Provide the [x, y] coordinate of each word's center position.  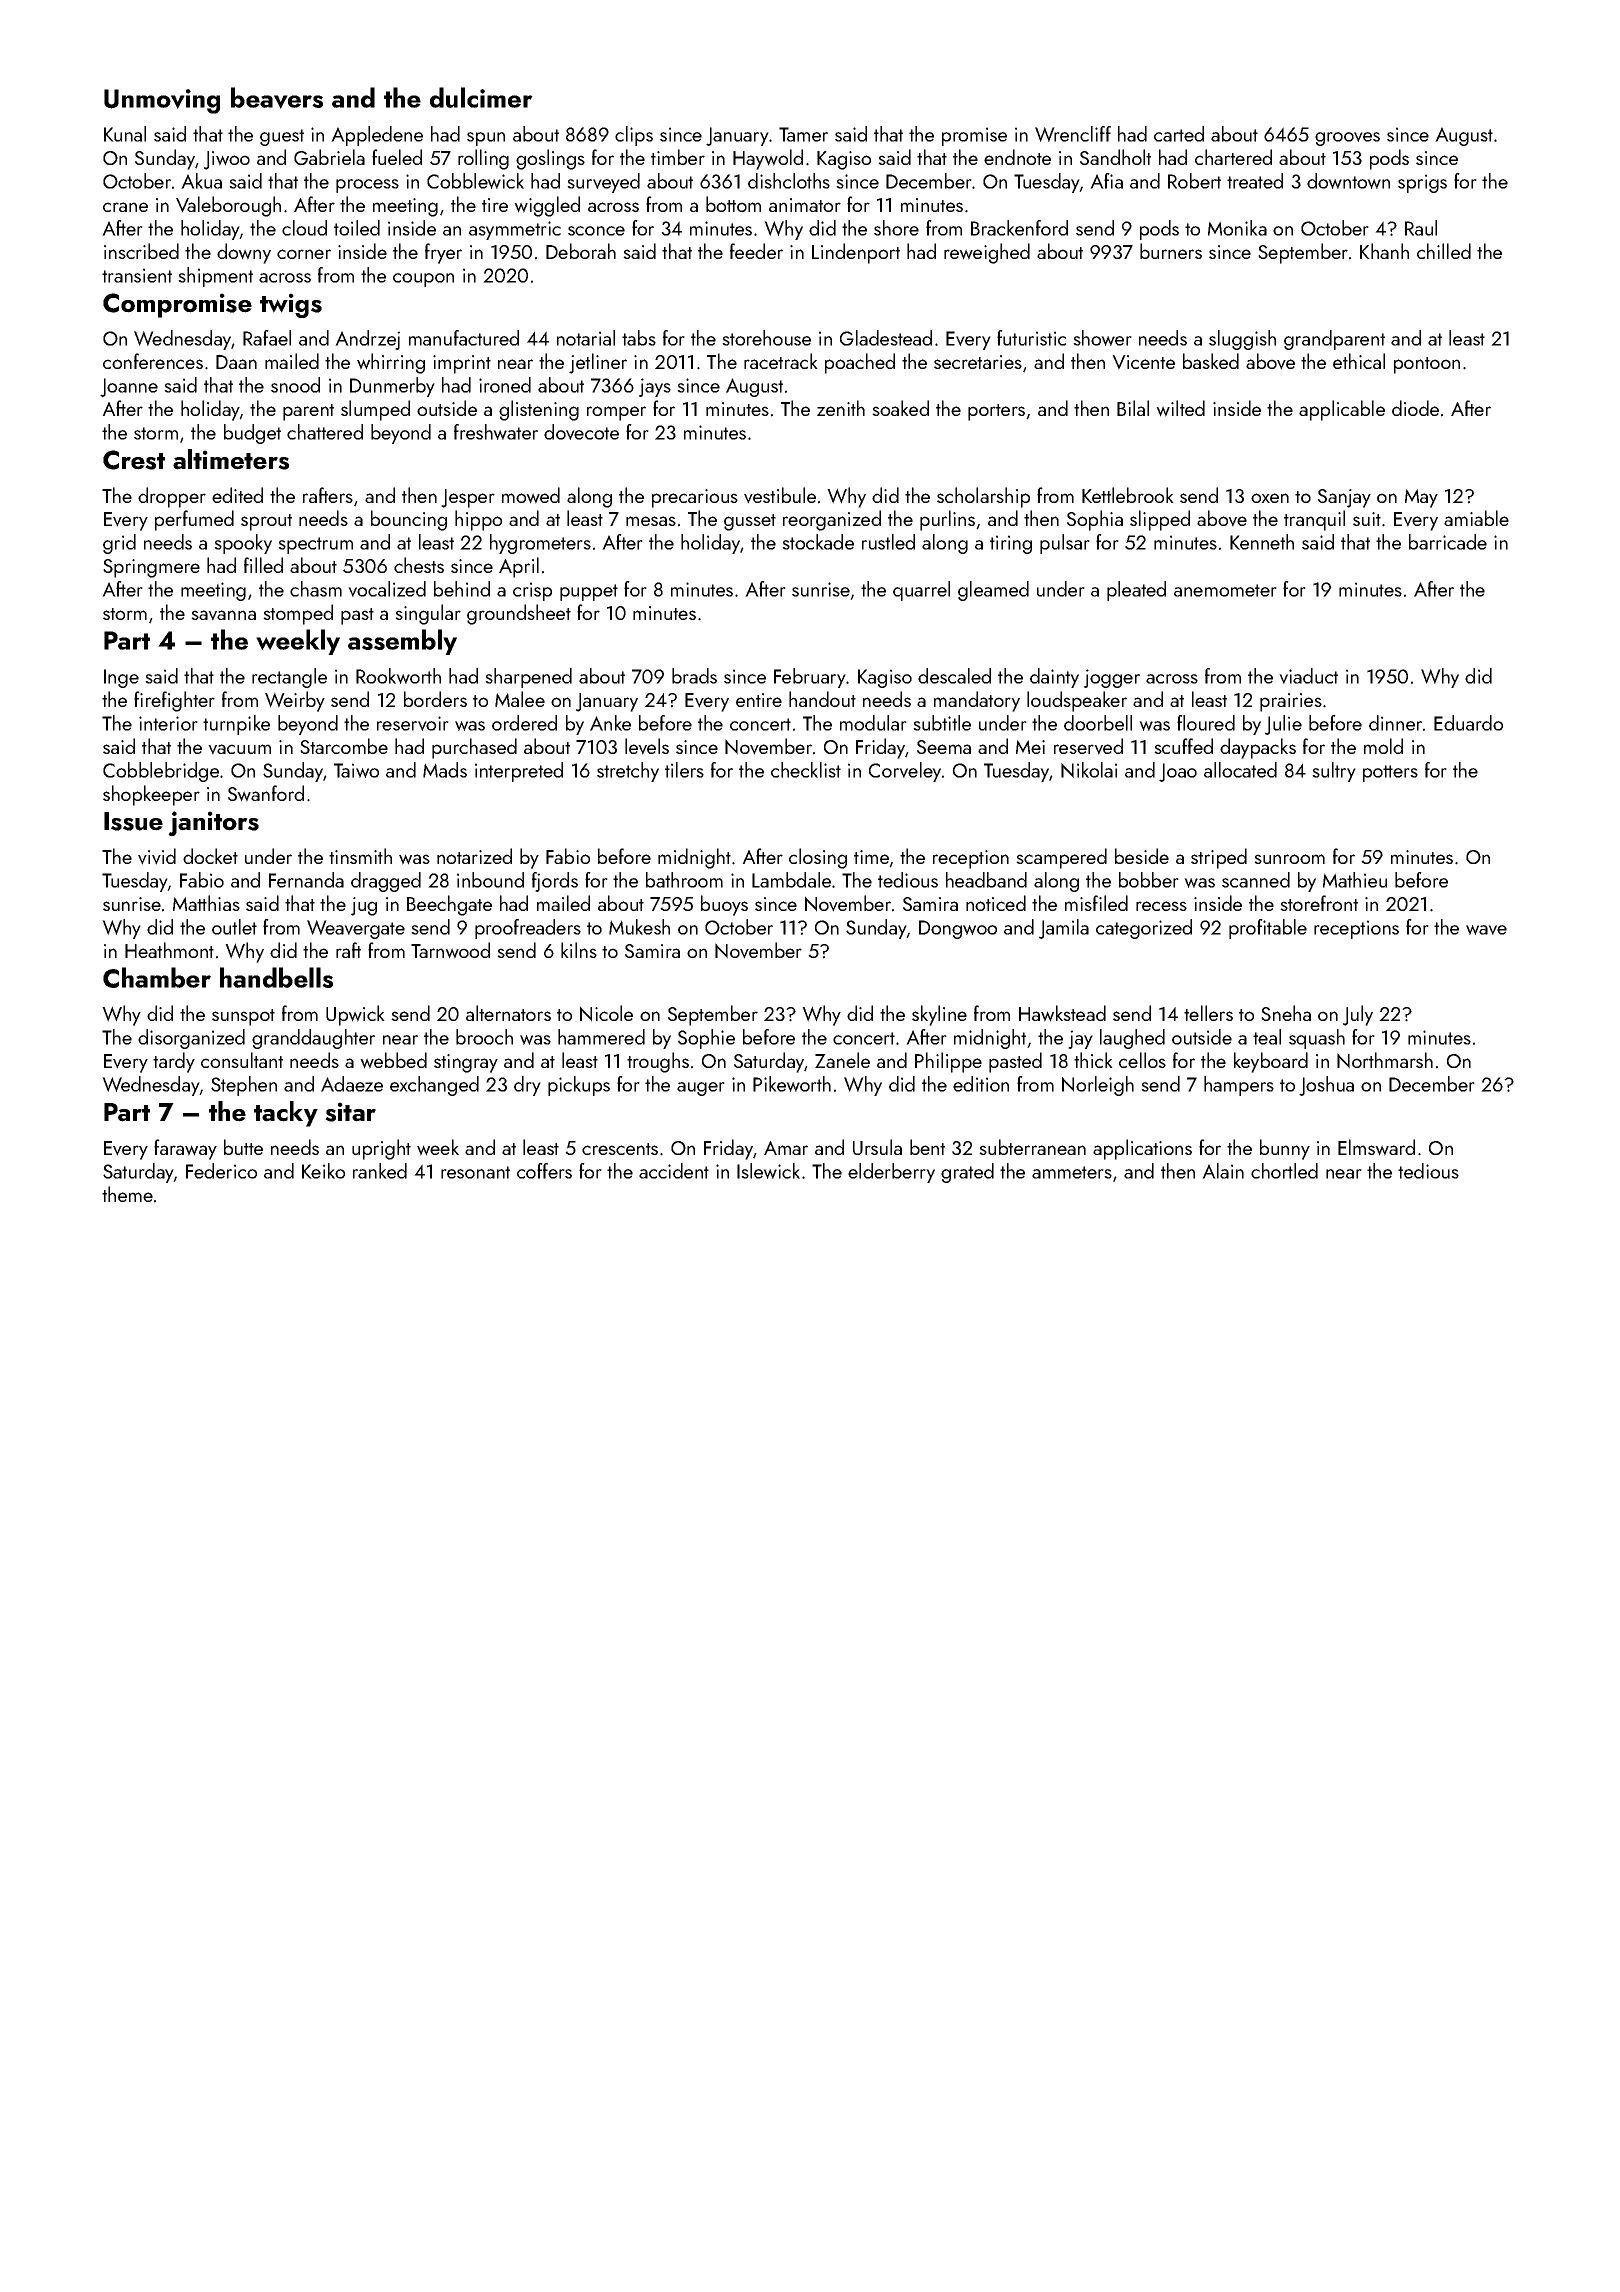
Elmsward [1376, 1147]
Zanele [842, 1060]
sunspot [243, 1017]
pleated [1136, 591]
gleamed [993, 591]
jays [655, 387]
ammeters [1072, 1172]
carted [1179, 134]
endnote [1017, 157]
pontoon [1427, 365]
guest [282, 137]
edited [237, 495]
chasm [316, 589]
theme [127, 1194]
